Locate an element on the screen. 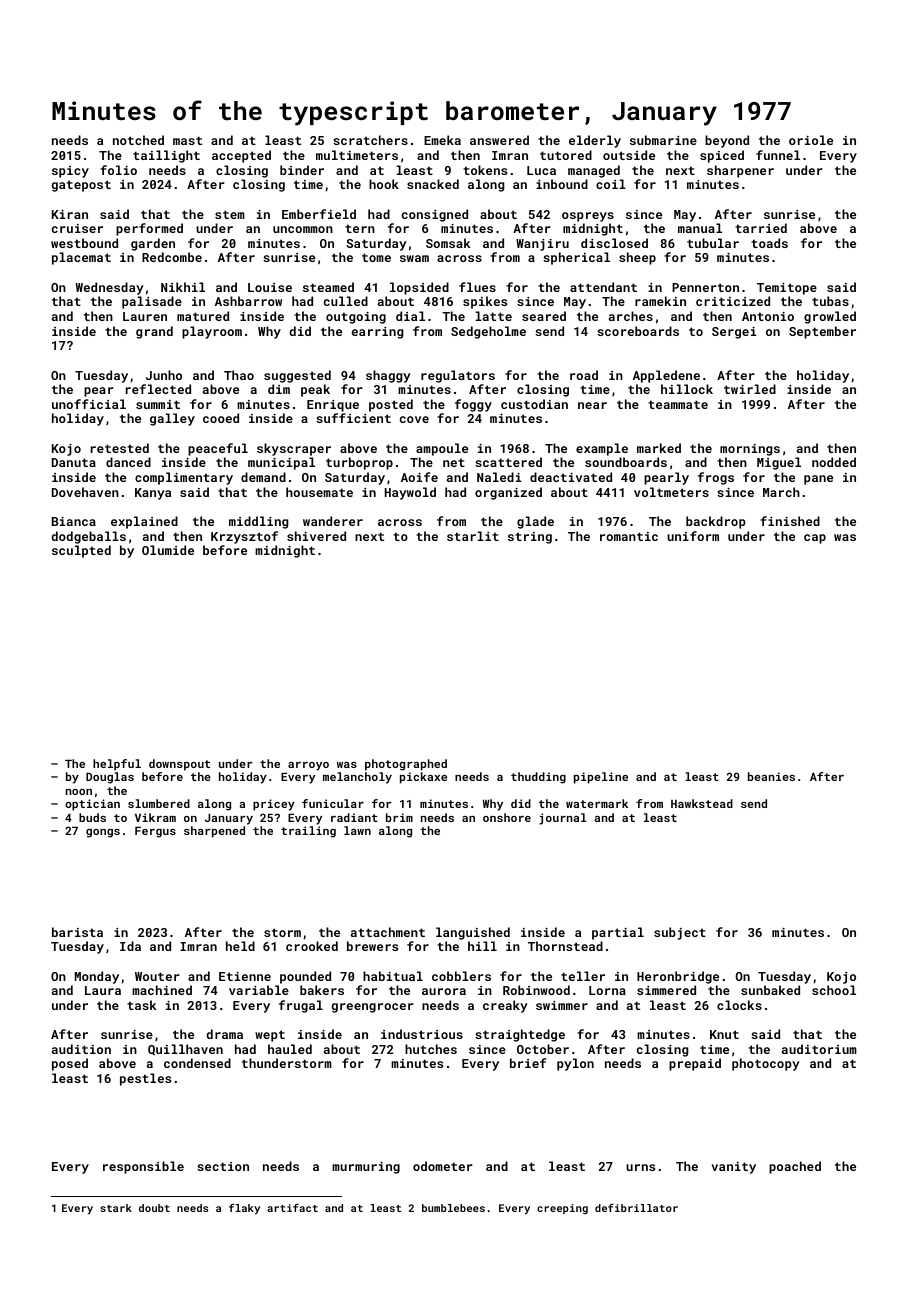 This screenshot has width=908, height=1316. mornings is located at coordinates (750, 450).
